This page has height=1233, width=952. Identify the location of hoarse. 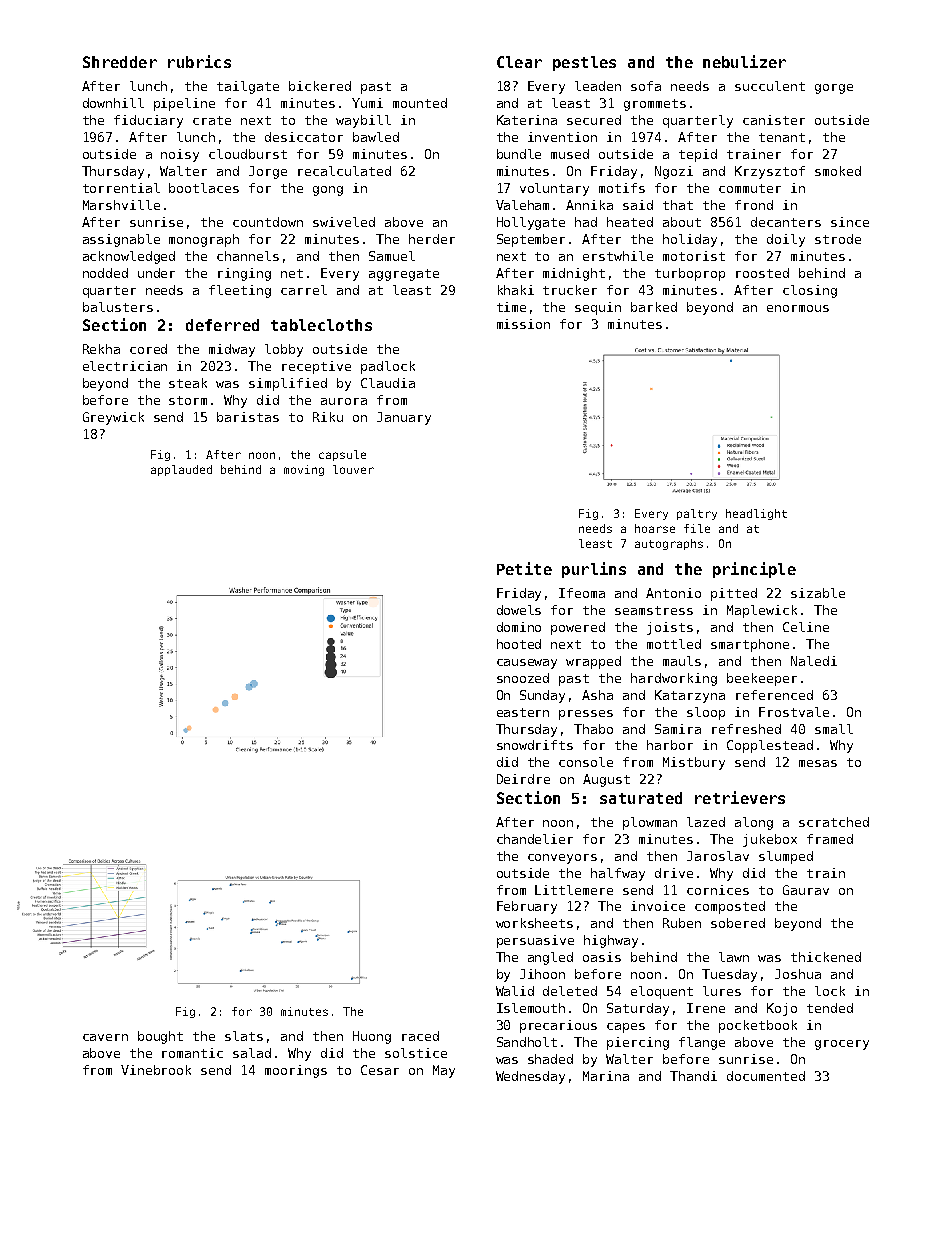
(655, 528).
